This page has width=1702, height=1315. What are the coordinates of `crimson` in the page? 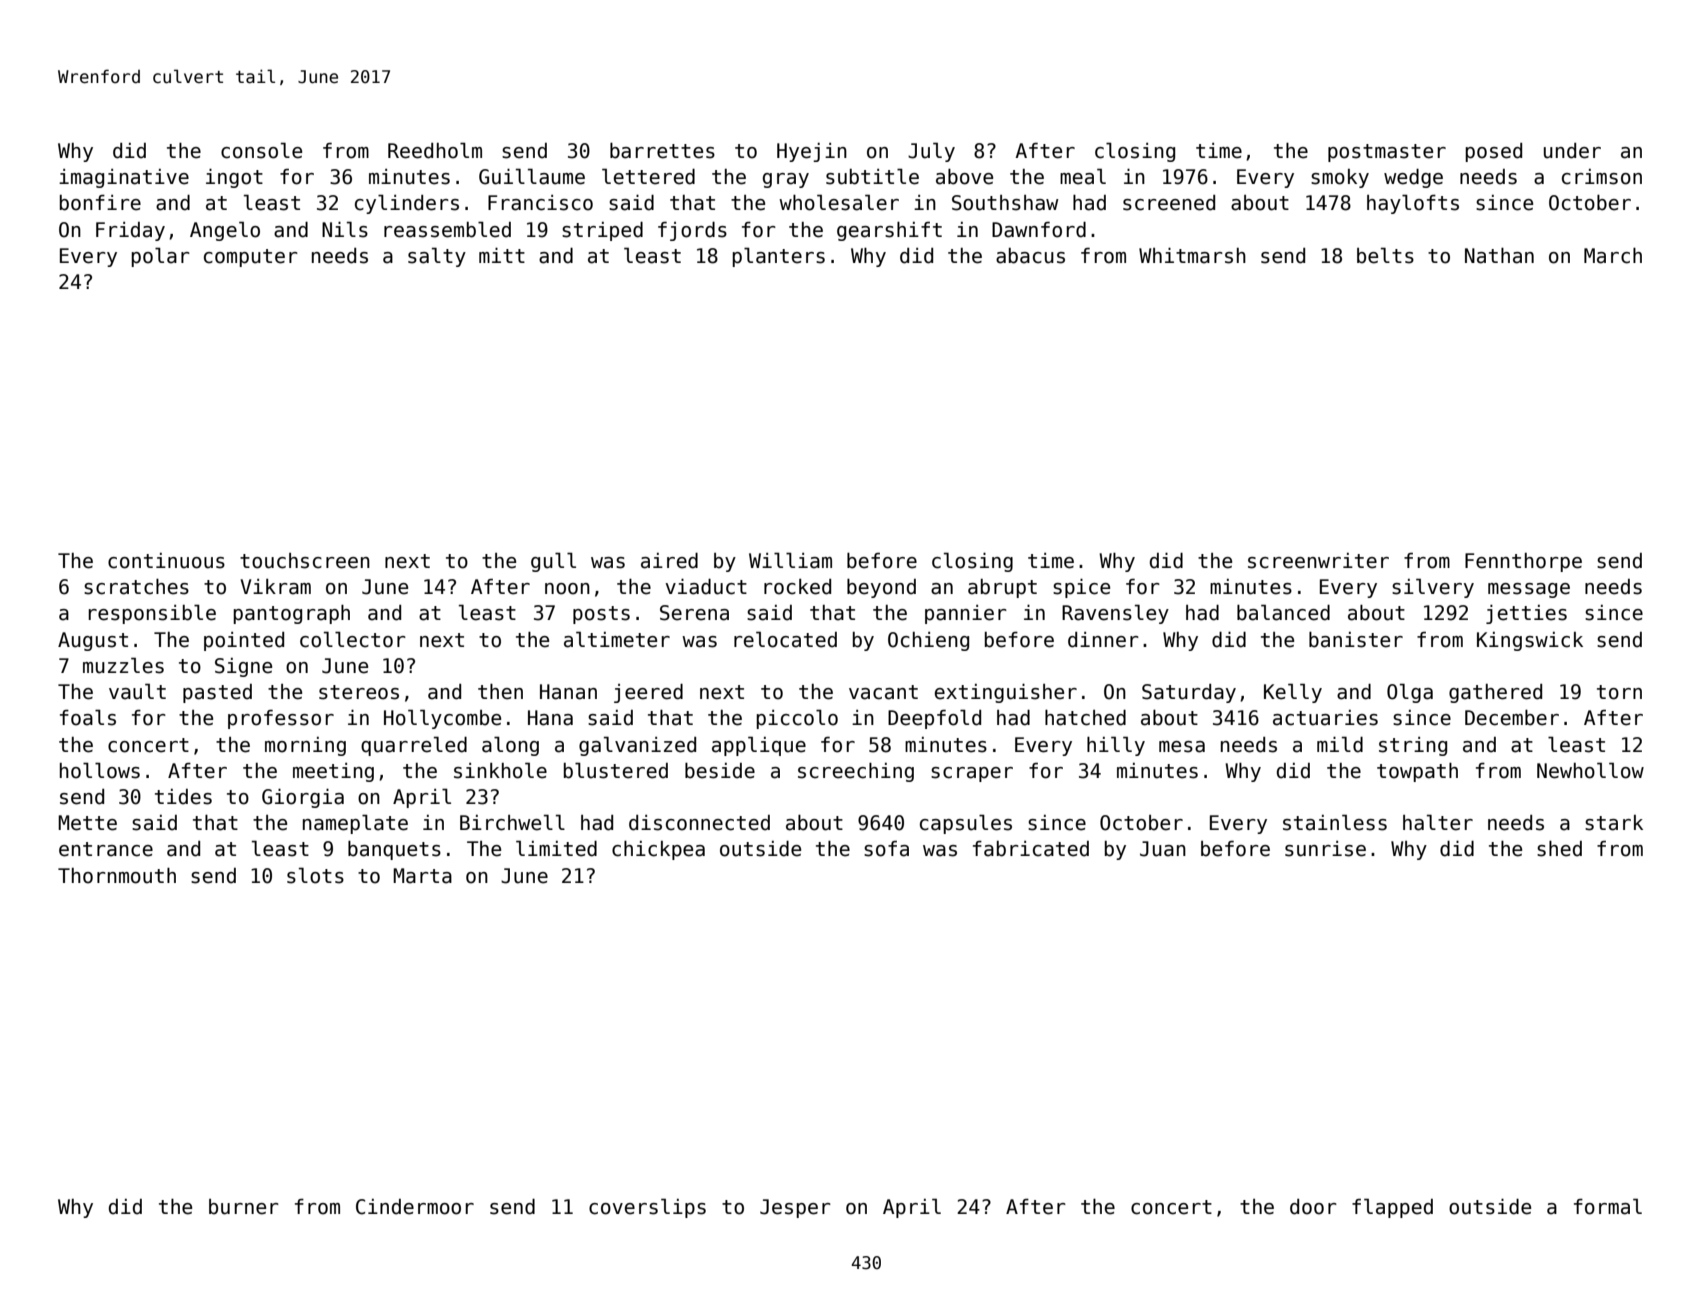 It's located at (1602, 177).
